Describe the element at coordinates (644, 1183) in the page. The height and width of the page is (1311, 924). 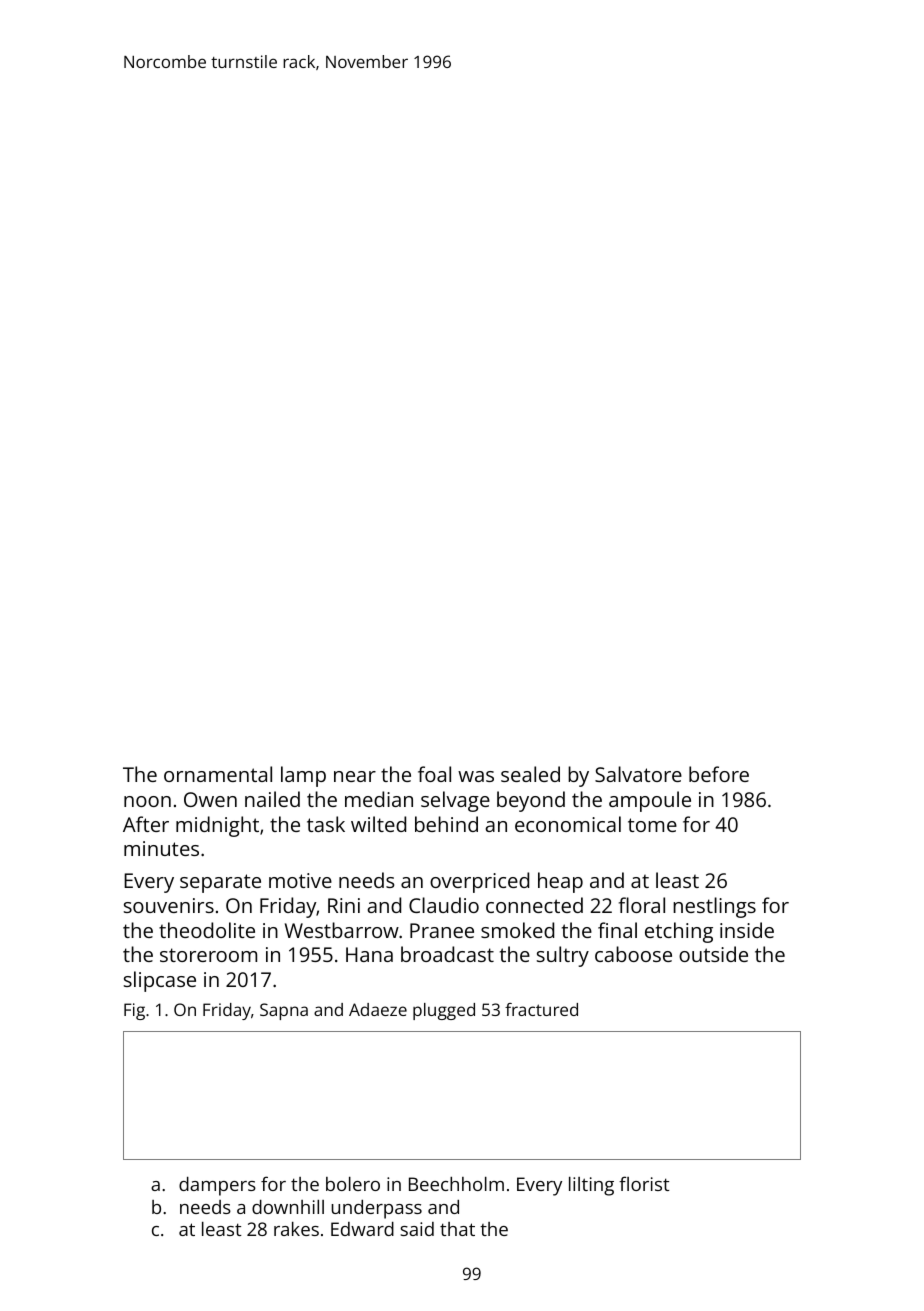
I see `florist` at that location.
